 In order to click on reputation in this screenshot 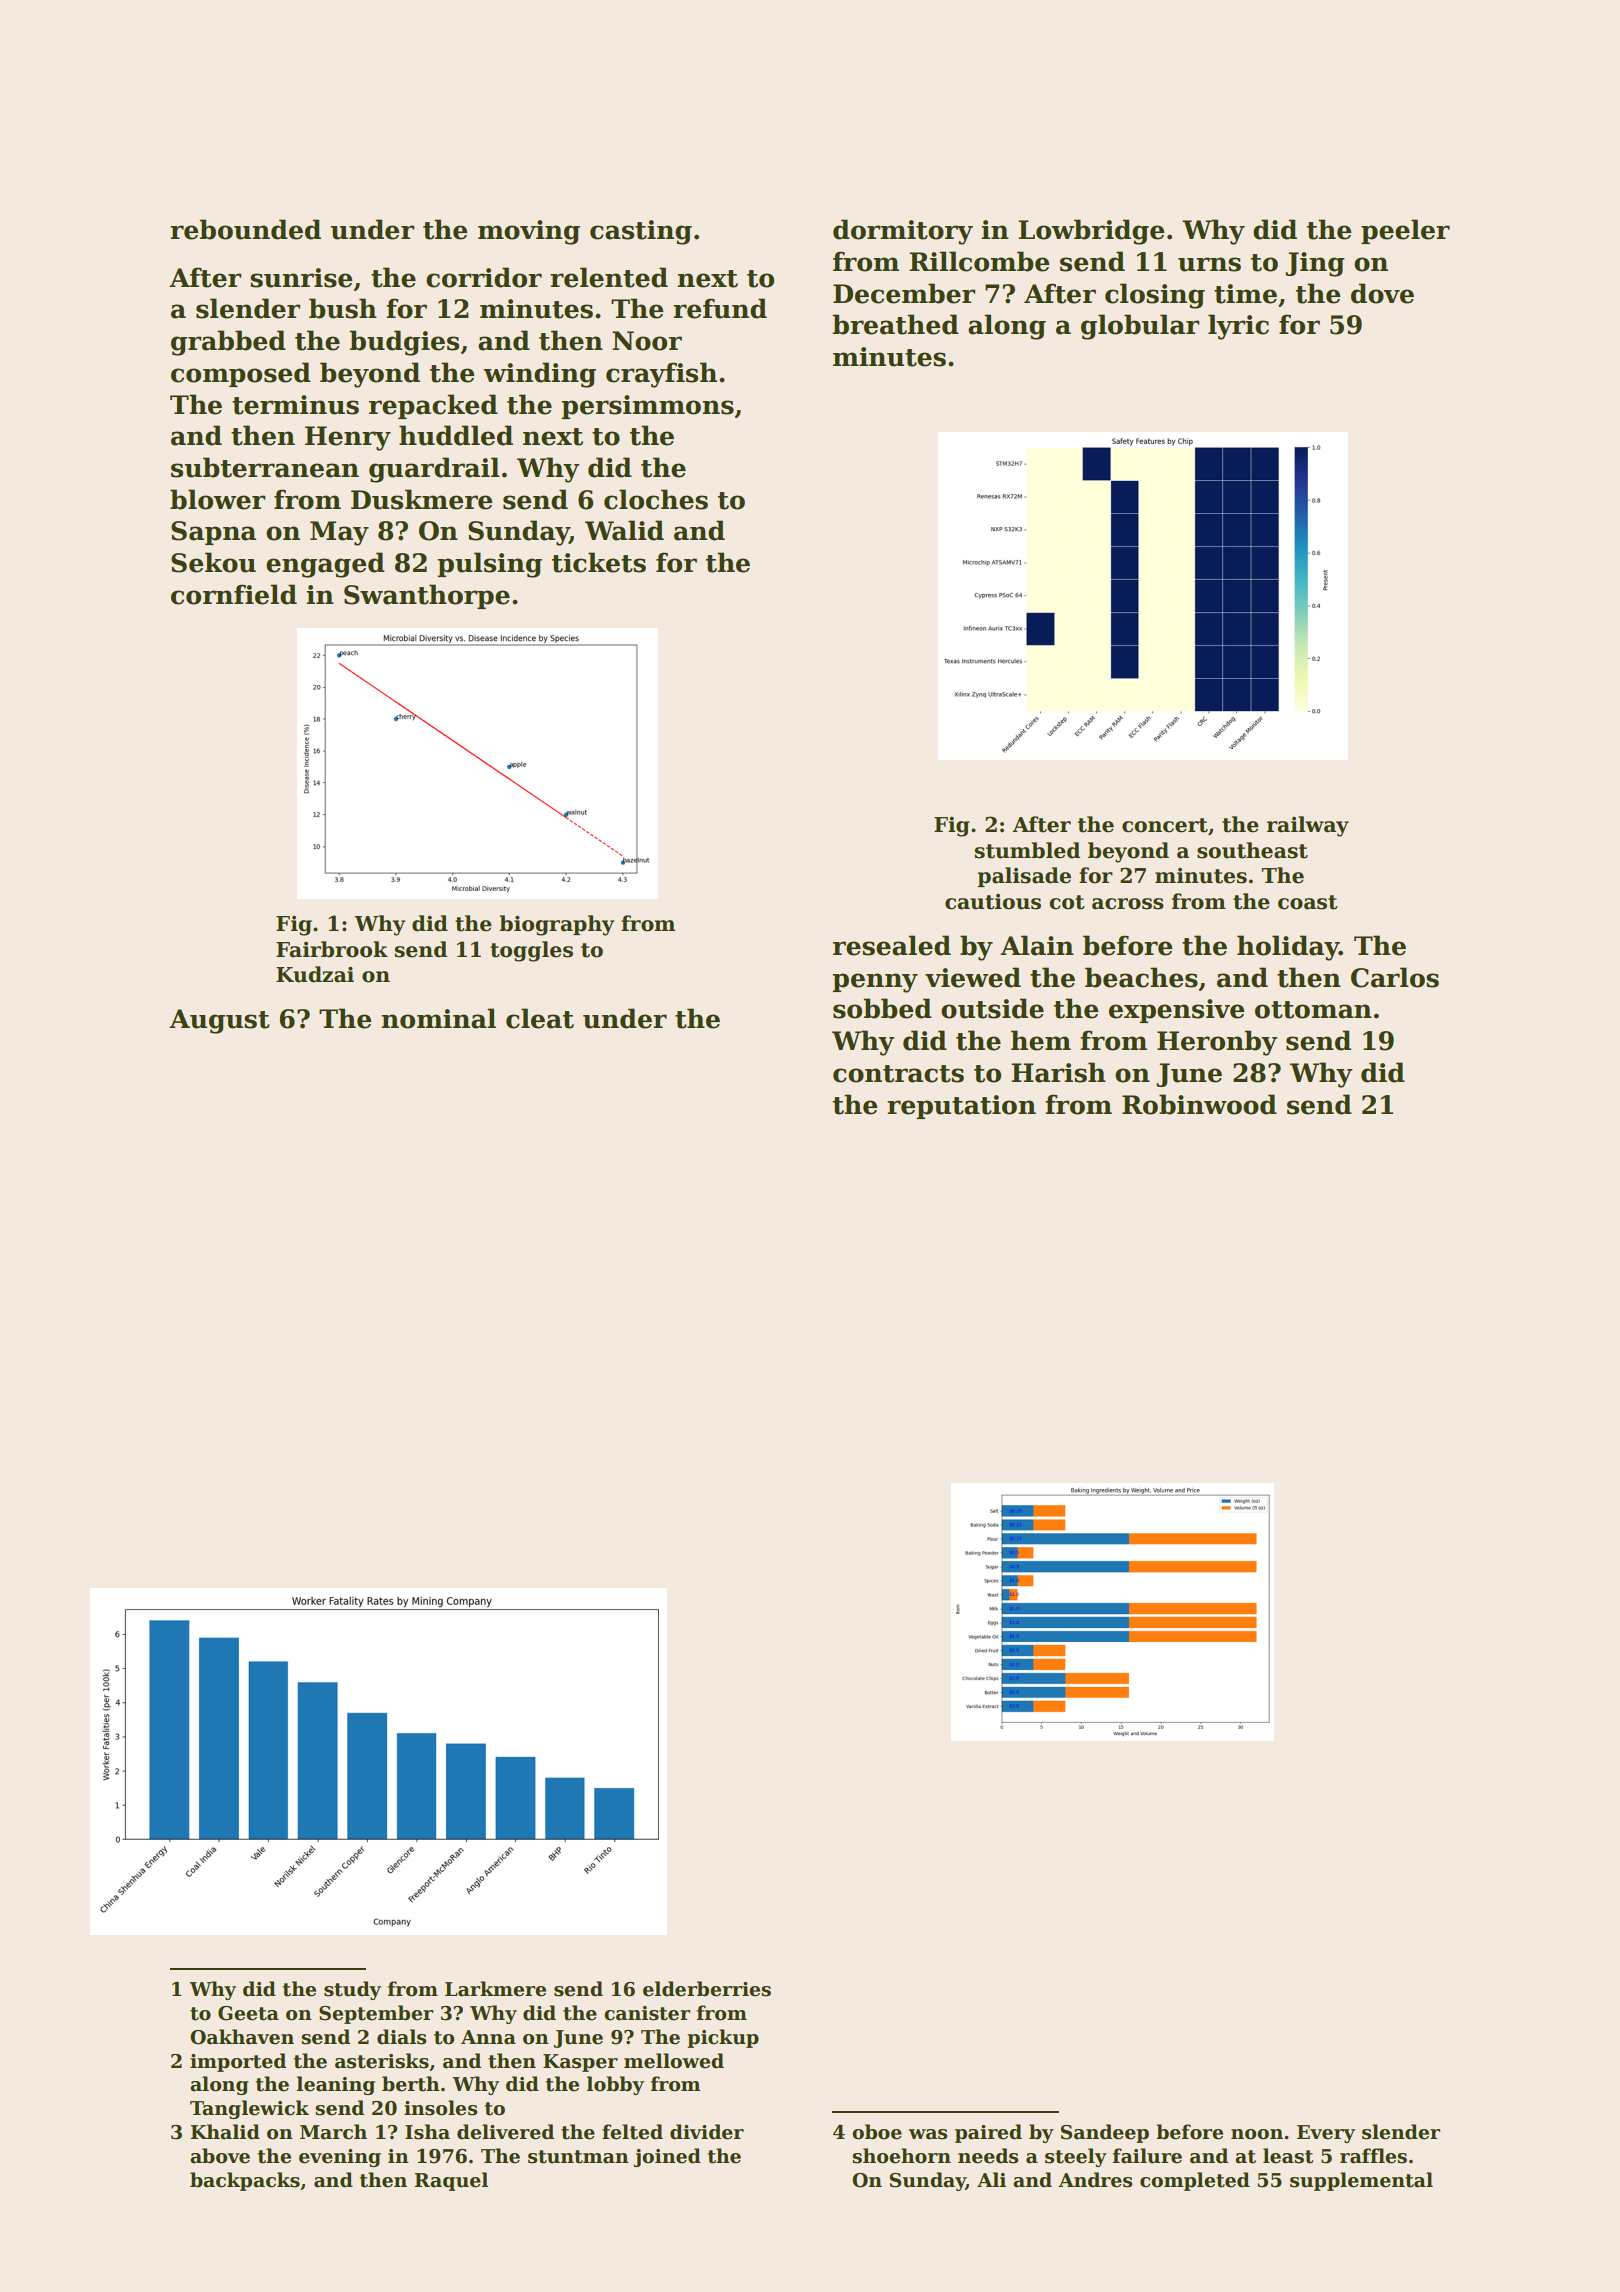, I will do `click(961, 1107)`.
